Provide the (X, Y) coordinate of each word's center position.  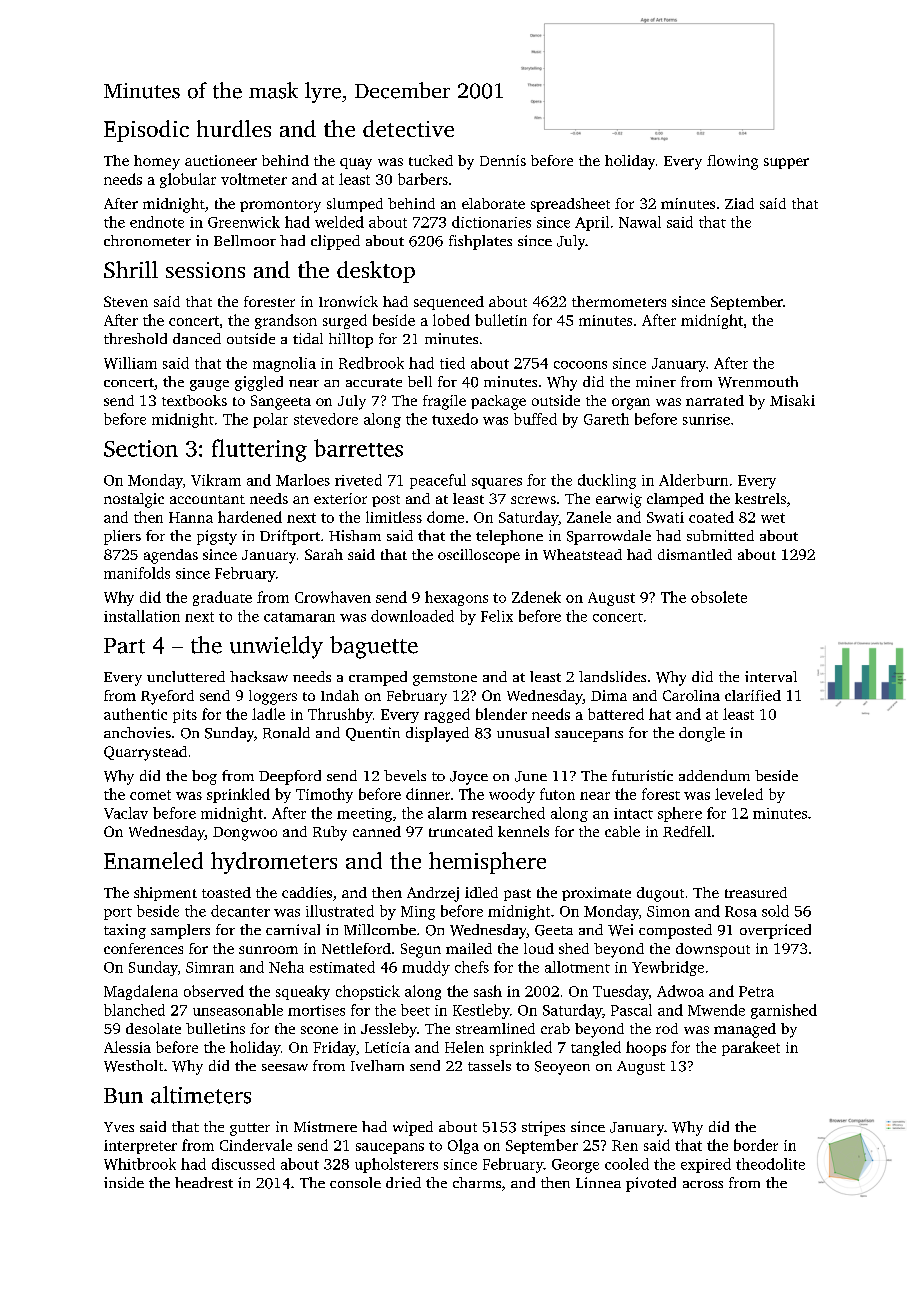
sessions (205, 270)
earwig (619, 500)
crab (555, 1028)
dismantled (695, 554)
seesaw (285, 1067)
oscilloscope (479, 556)
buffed (535, 419)
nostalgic (134, 500)
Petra (756, 991)
